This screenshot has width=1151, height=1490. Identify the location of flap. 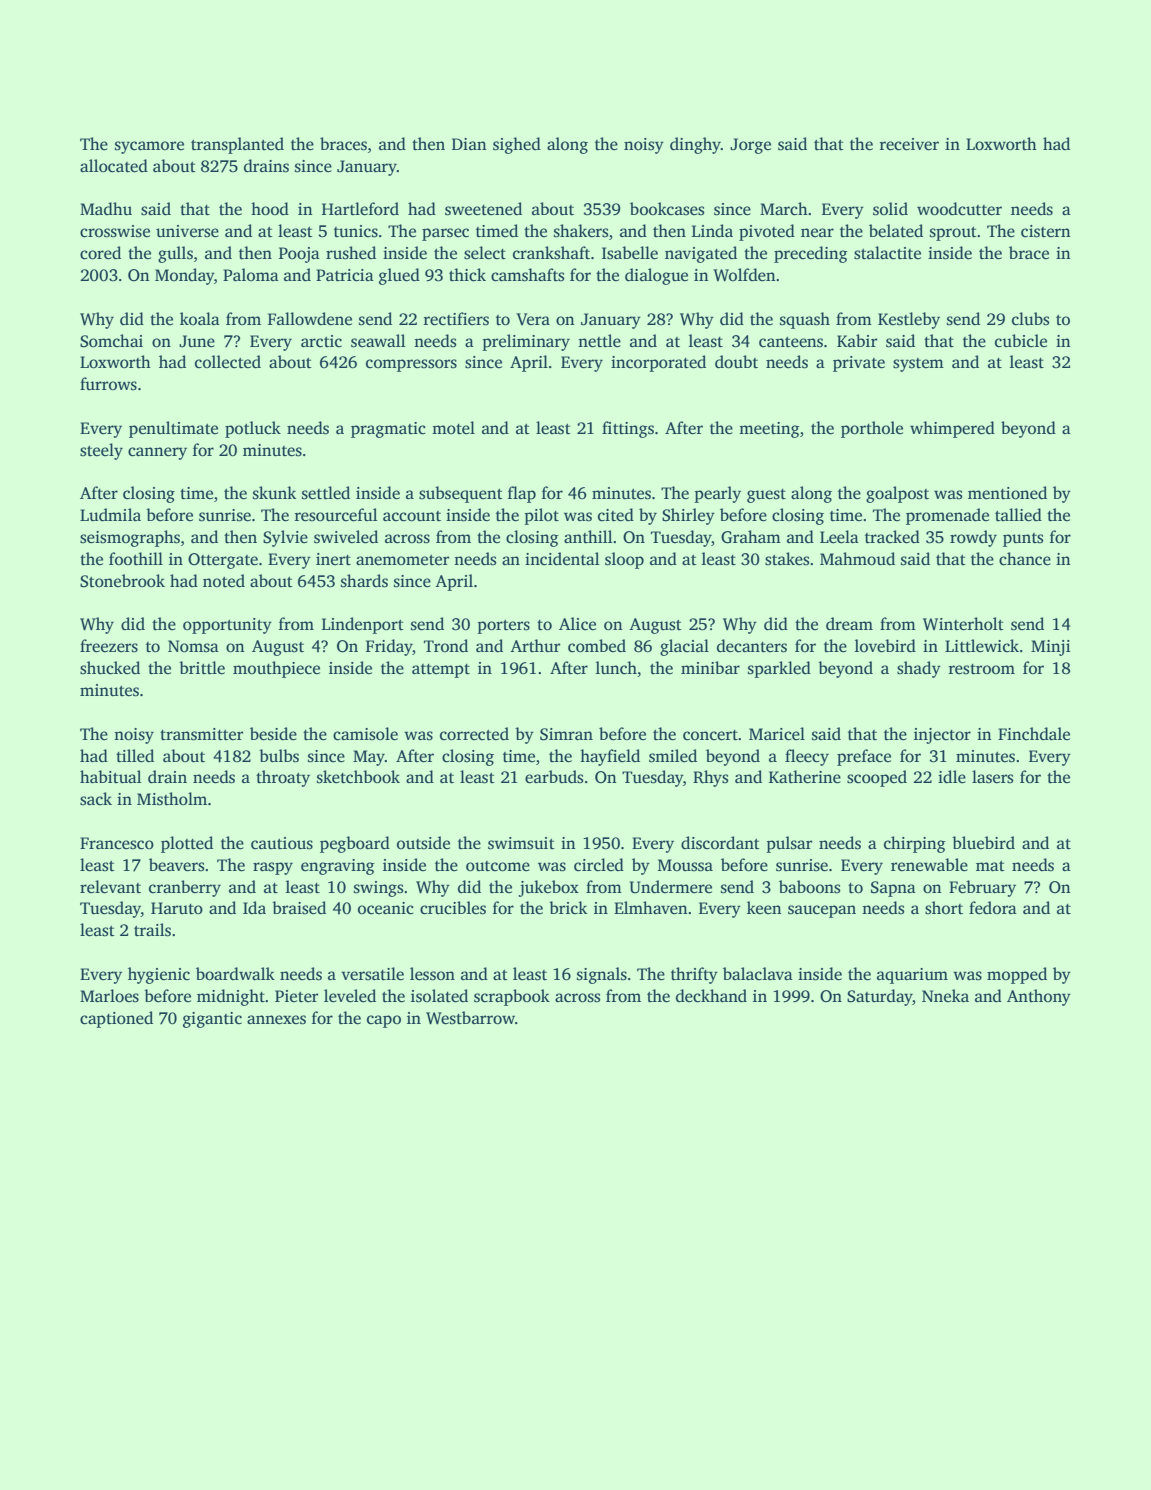
(522, 494).
